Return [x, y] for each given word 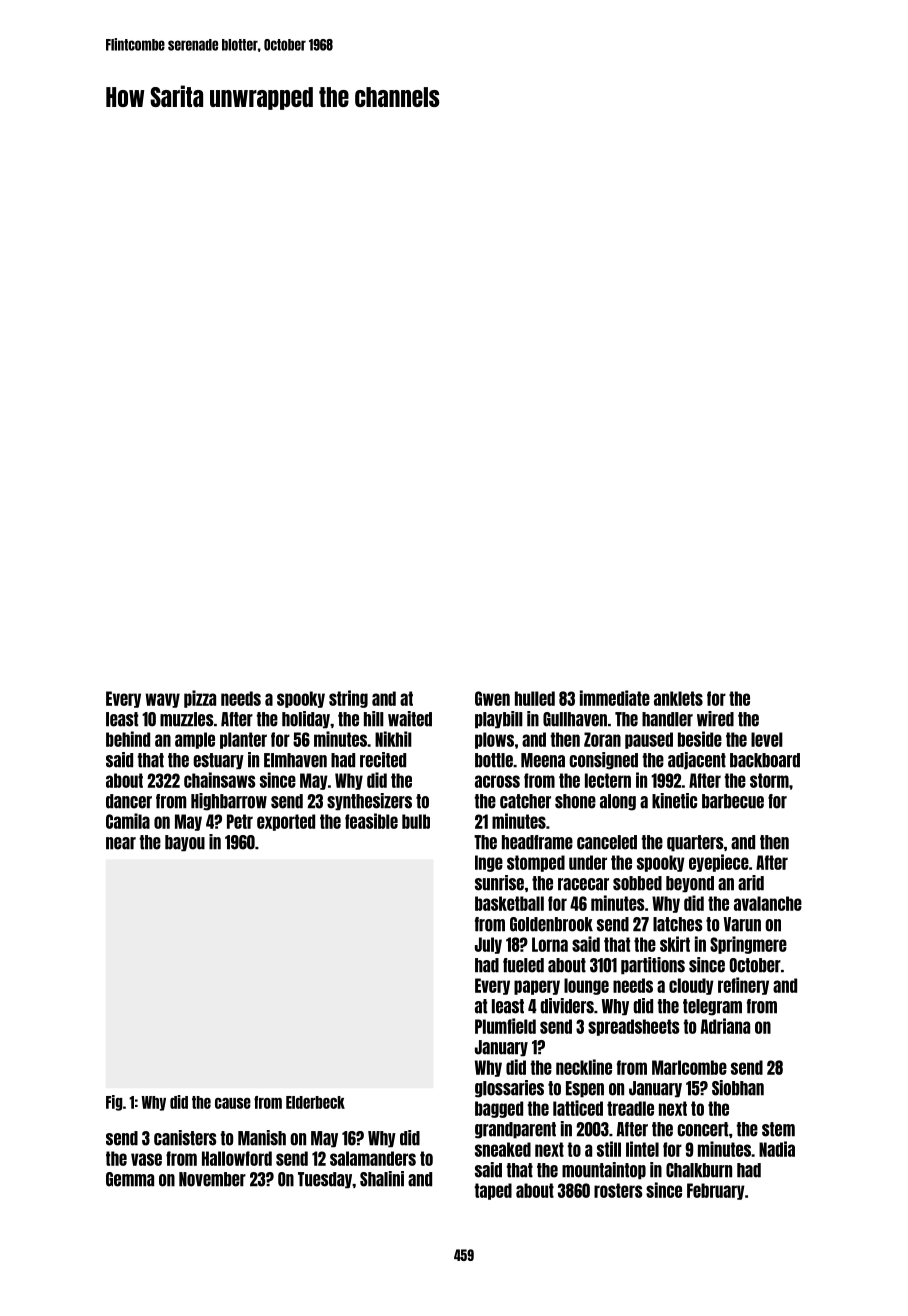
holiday [306, 720]
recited [383, 760]
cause [233, 1103]
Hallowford [237, 1158]
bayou [185, 843]
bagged [499, 1109]
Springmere [748, 945]
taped [493, 1191]
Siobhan [738, 1088]
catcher [525, 801]
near [121, 843]
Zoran [602, 739]
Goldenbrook [551, 924]
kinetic [674, 801]
